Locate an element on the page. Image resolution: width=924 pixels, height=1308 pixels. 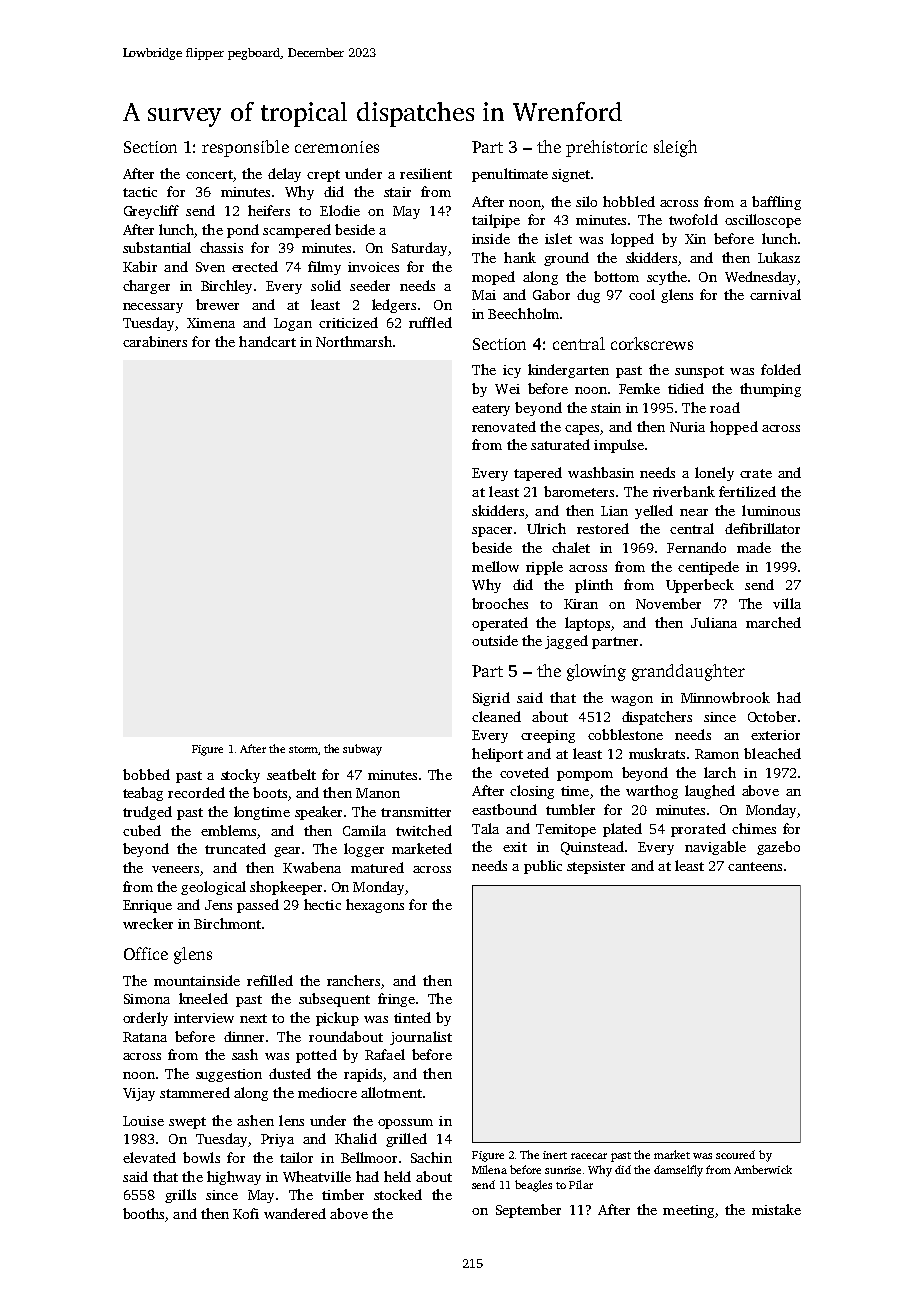
hexagons is located at coordinates (375, 906).
